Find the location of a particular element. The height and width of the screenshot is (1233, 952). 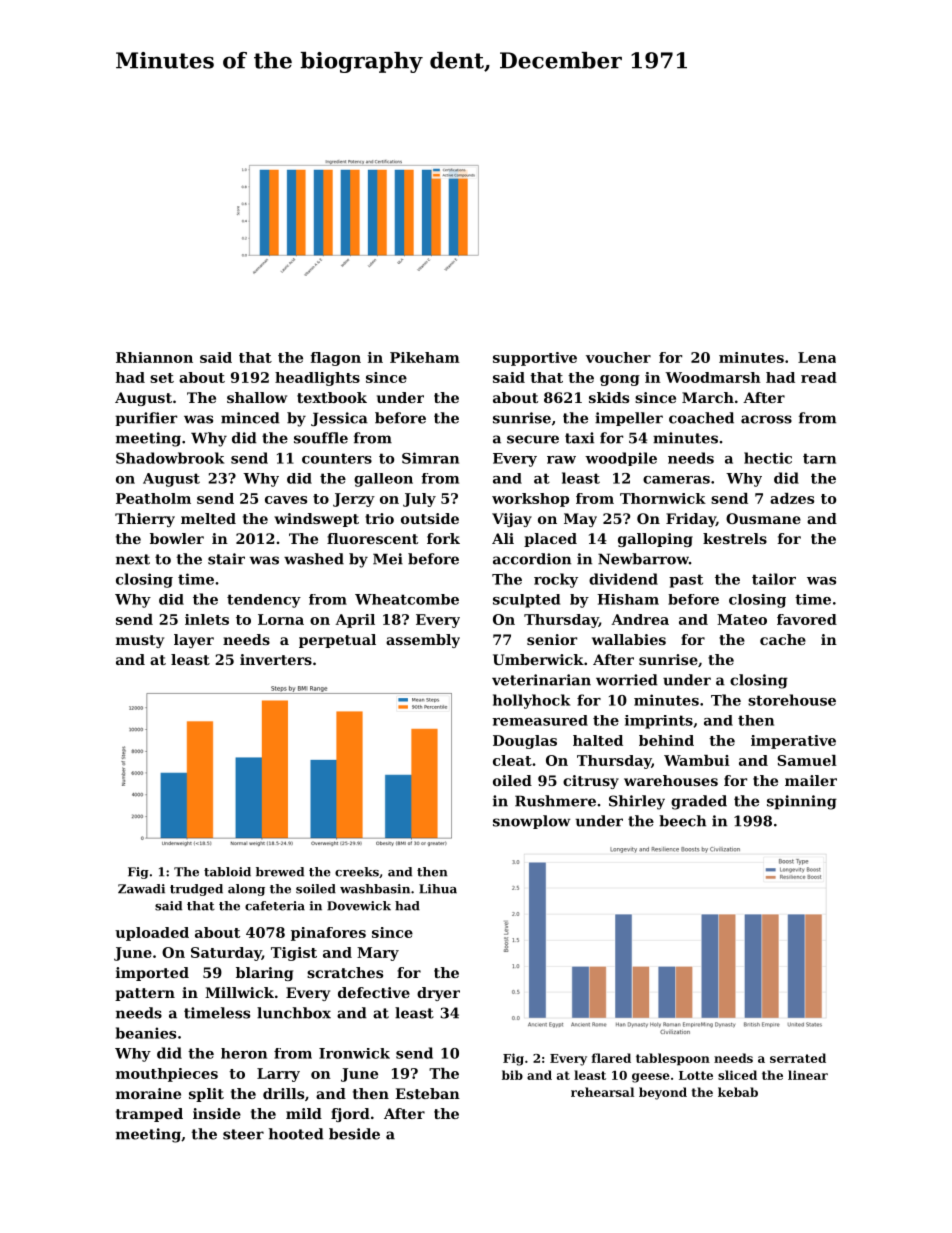

assembly is located at coordinates (423, 641).
